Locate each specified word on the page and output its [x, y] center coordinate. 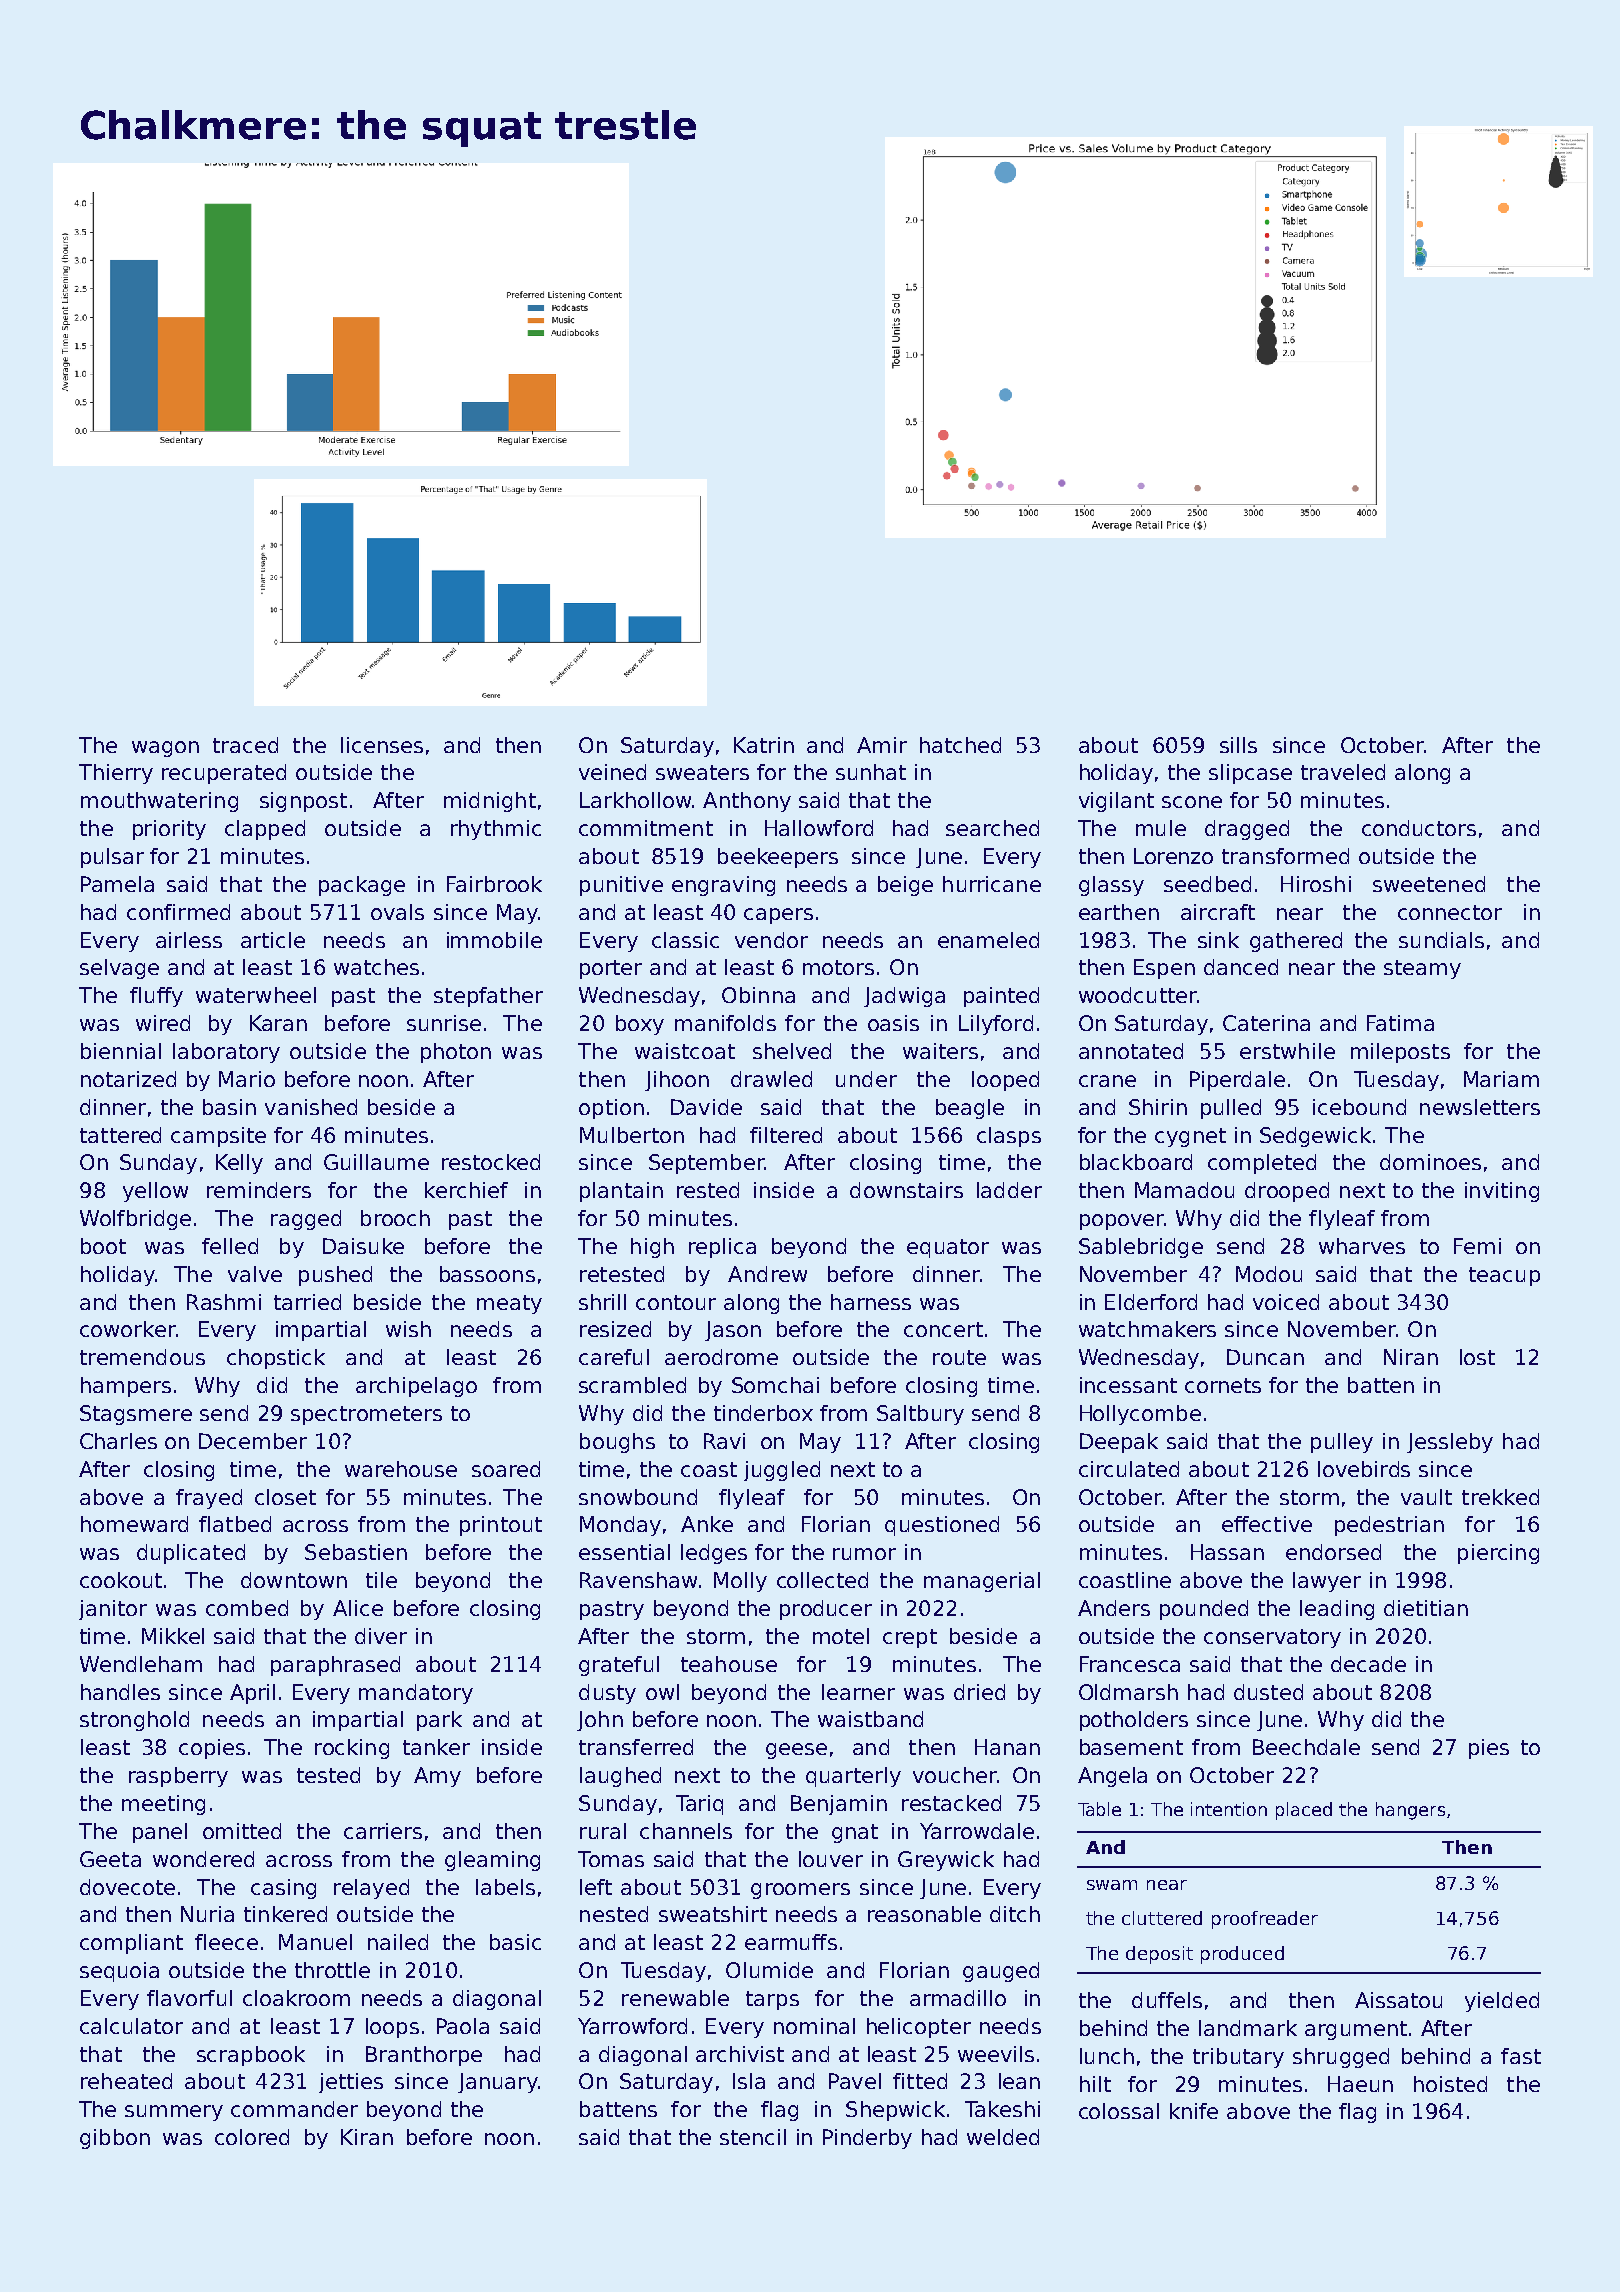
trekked [1500, 1497]
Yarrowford [632, 2026]
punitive [621, 886]
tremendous [142, 1357]
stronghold [134, 1721]
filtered [786, 1135]
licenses [382, 745]
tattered [120, 1135]
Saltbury [920, 1415]
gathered [1296, 942]
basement [1131, 1747]
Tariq [699, 1805]
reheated [126, 2081]
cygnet [1190, 1137]
